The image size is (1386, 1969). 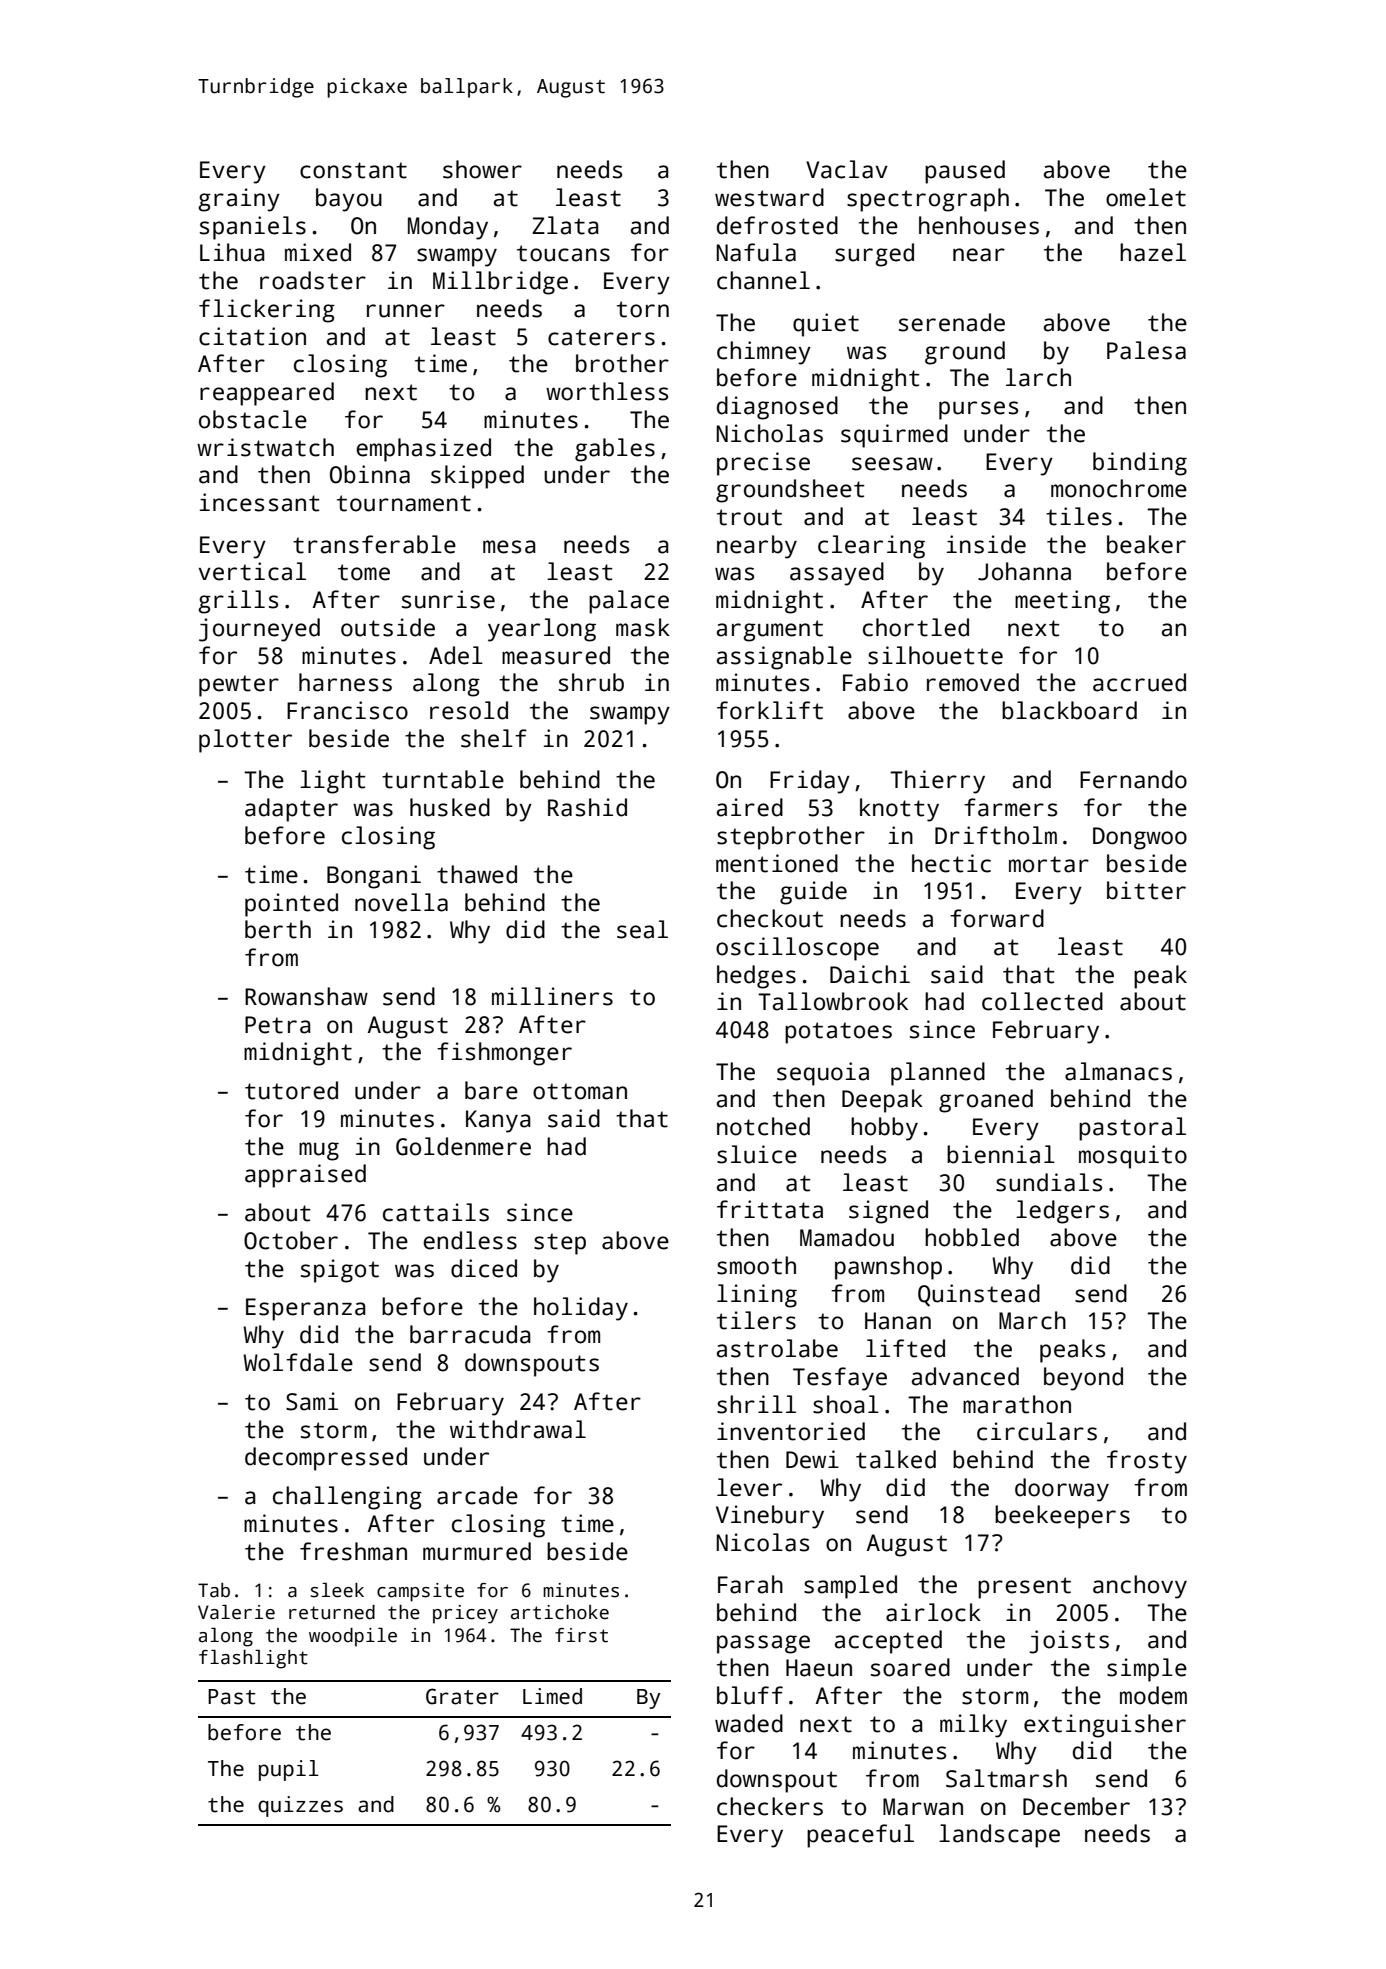 What do you see at coordinates (847, 169) in the screenshot?
I see `Vaclav` at bounding box center [847, 169].
